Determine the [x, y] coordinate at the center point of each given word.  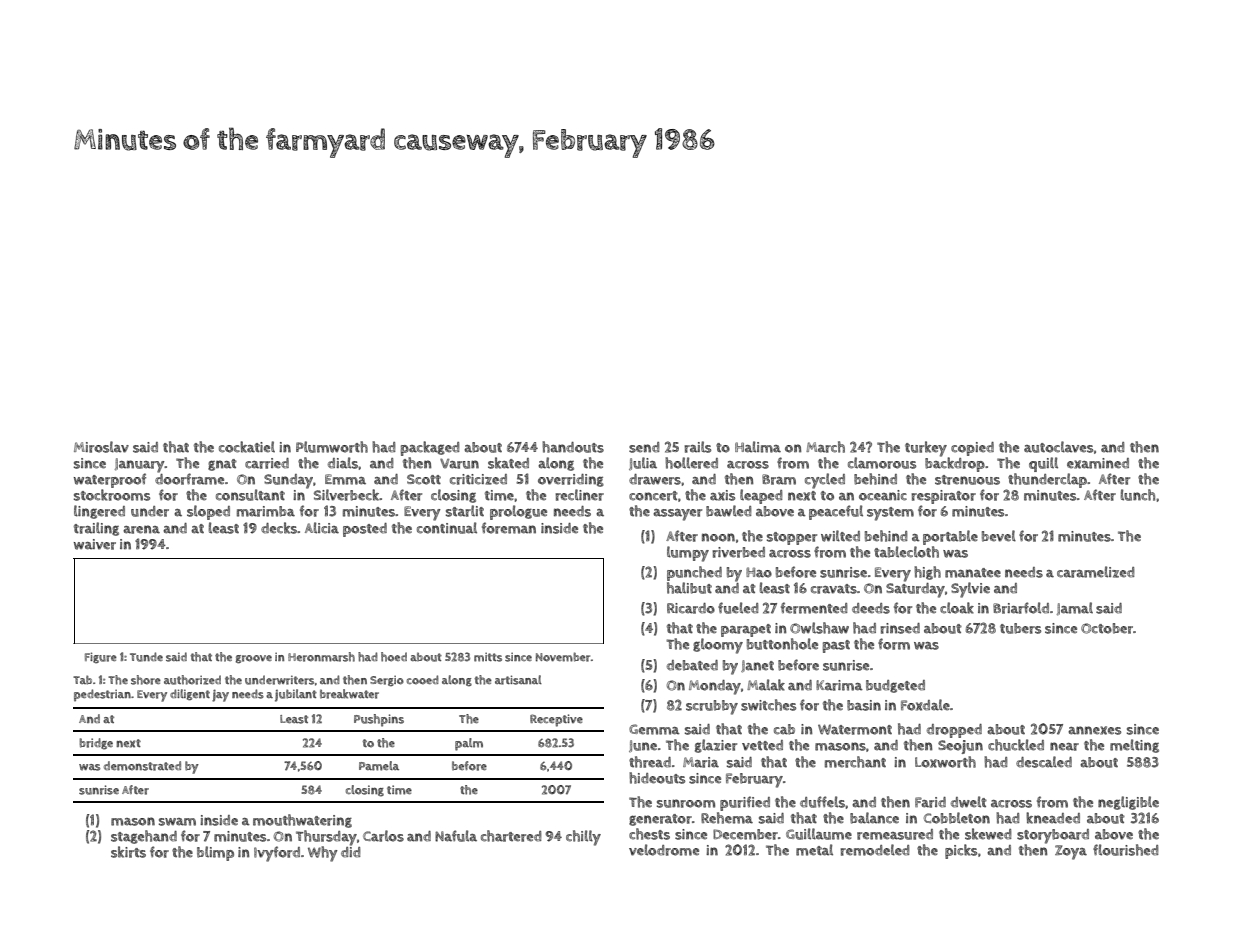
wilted [840, 536]
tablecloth [906, 552]
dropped [954, 731]
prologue [518, 512]
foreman [509, 528]
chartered [511, 836]
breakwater [349, 694]
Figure [101, 657]
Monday [715, 687]
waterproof [110, 480]
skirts [128, 852]
